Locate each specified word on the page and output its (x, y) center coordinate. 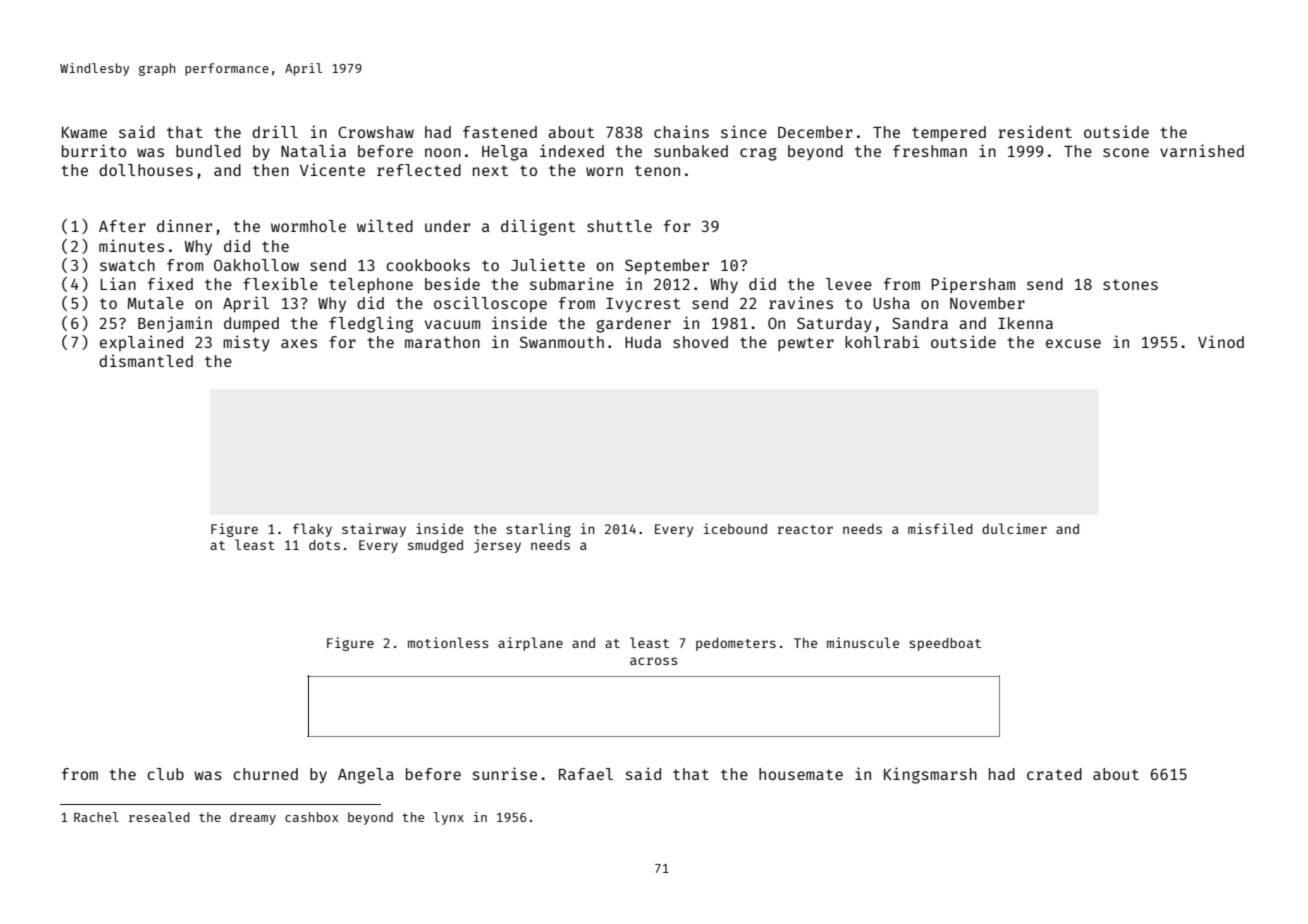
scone (1126, 152)
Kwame (84, 132)
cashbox (311, 817)
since (744, 131)
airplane (530, 644)
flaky (312, 530)
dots (324, 545)
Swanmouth (562, 342)
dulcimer (1014, 528)
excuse (1073, 343)
